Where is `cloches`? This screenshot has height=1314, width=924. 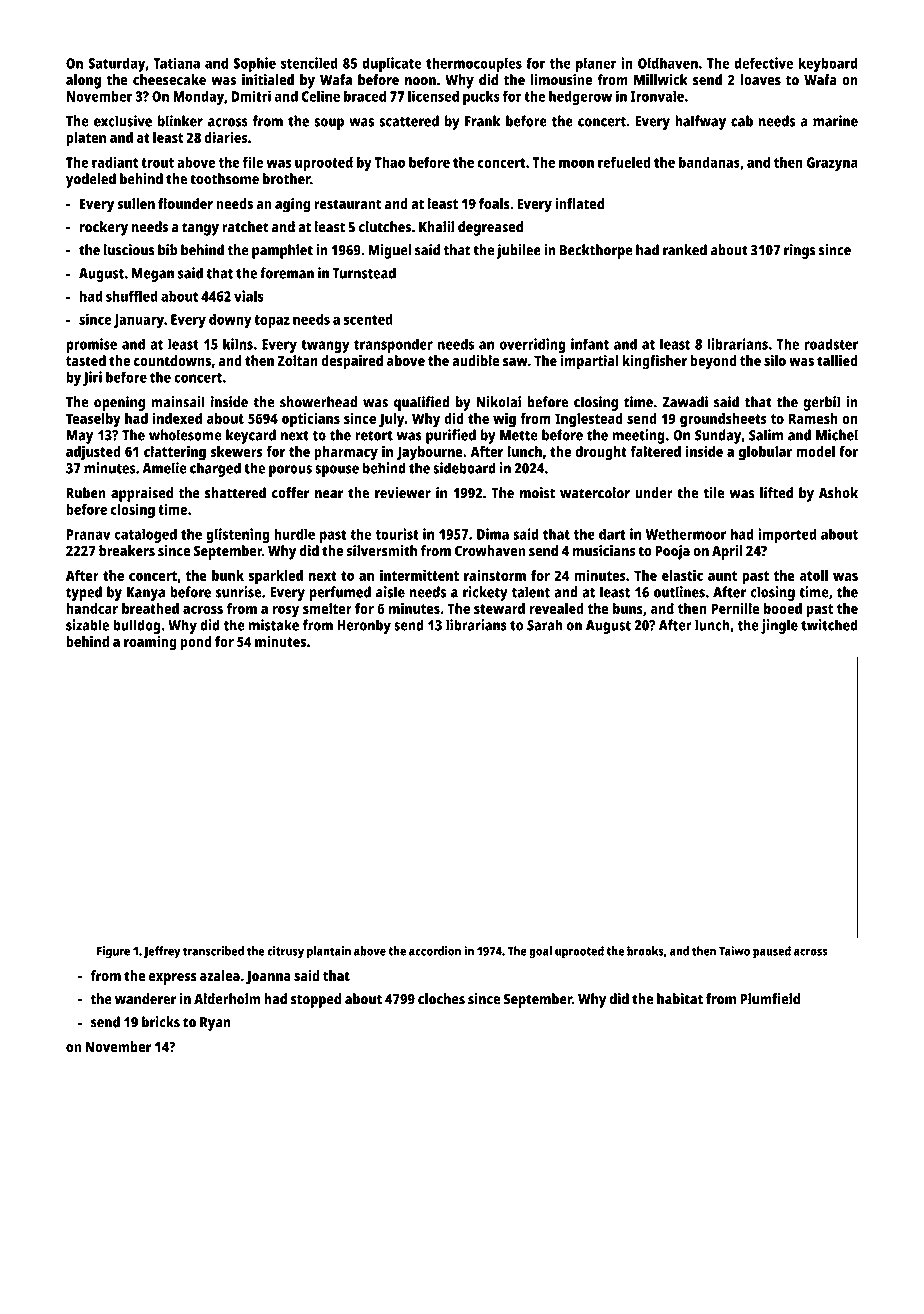
cloches is located at coordinates (441, 999).
